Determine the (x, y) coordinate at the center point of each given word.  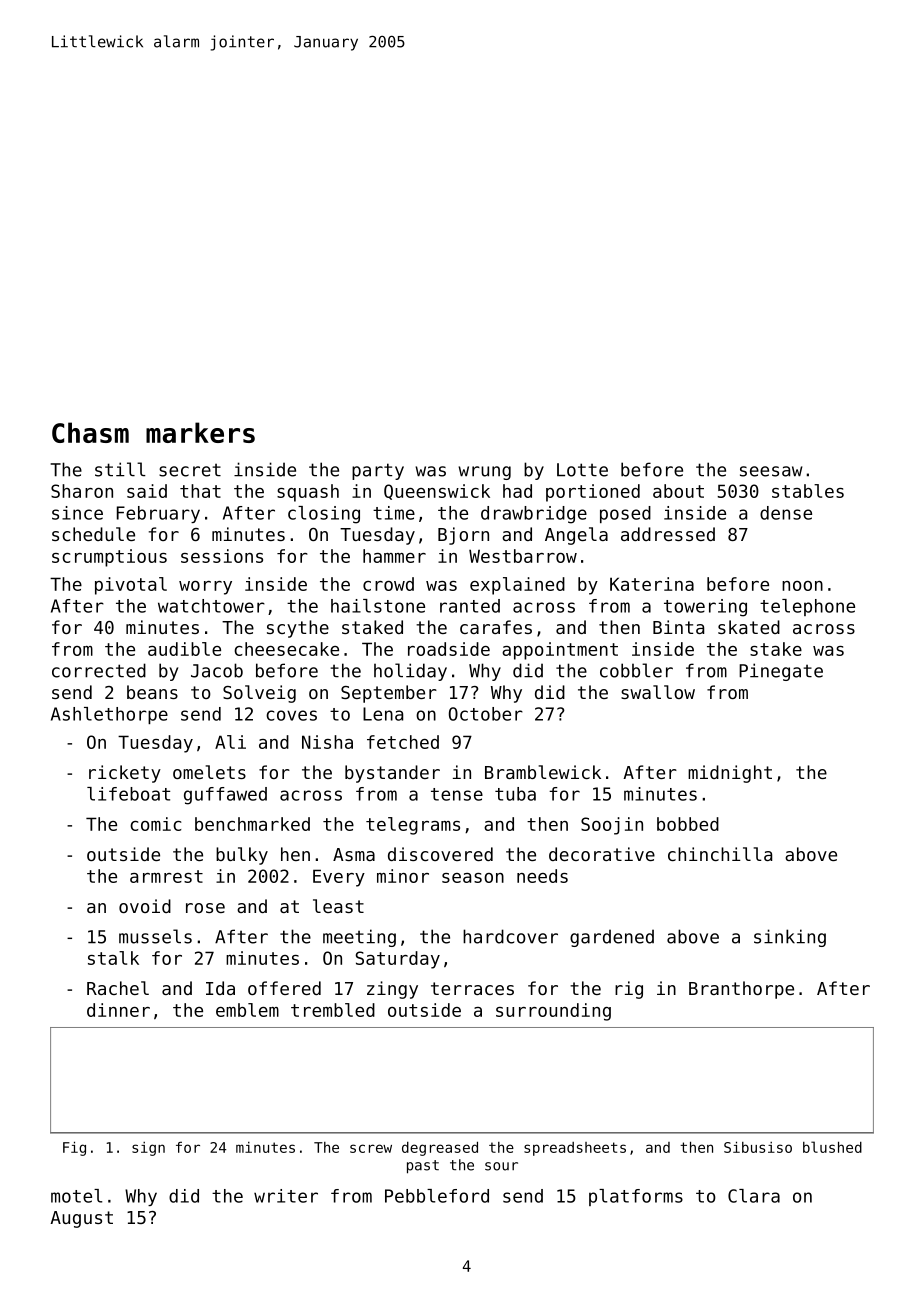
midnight (730, 774)
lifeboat (128, 794)
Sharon (82, 491)
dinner (118, 1010)
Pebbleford (437, 1196)
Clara (754, 1196)
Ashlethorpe (109, 715)
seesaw (771, 471)
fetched (403, 742)
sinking (790, 938)
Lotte (582, 470)
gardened (612, 938)
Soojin (612, 826)
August (81, 1219)
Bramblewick (543, 772)
